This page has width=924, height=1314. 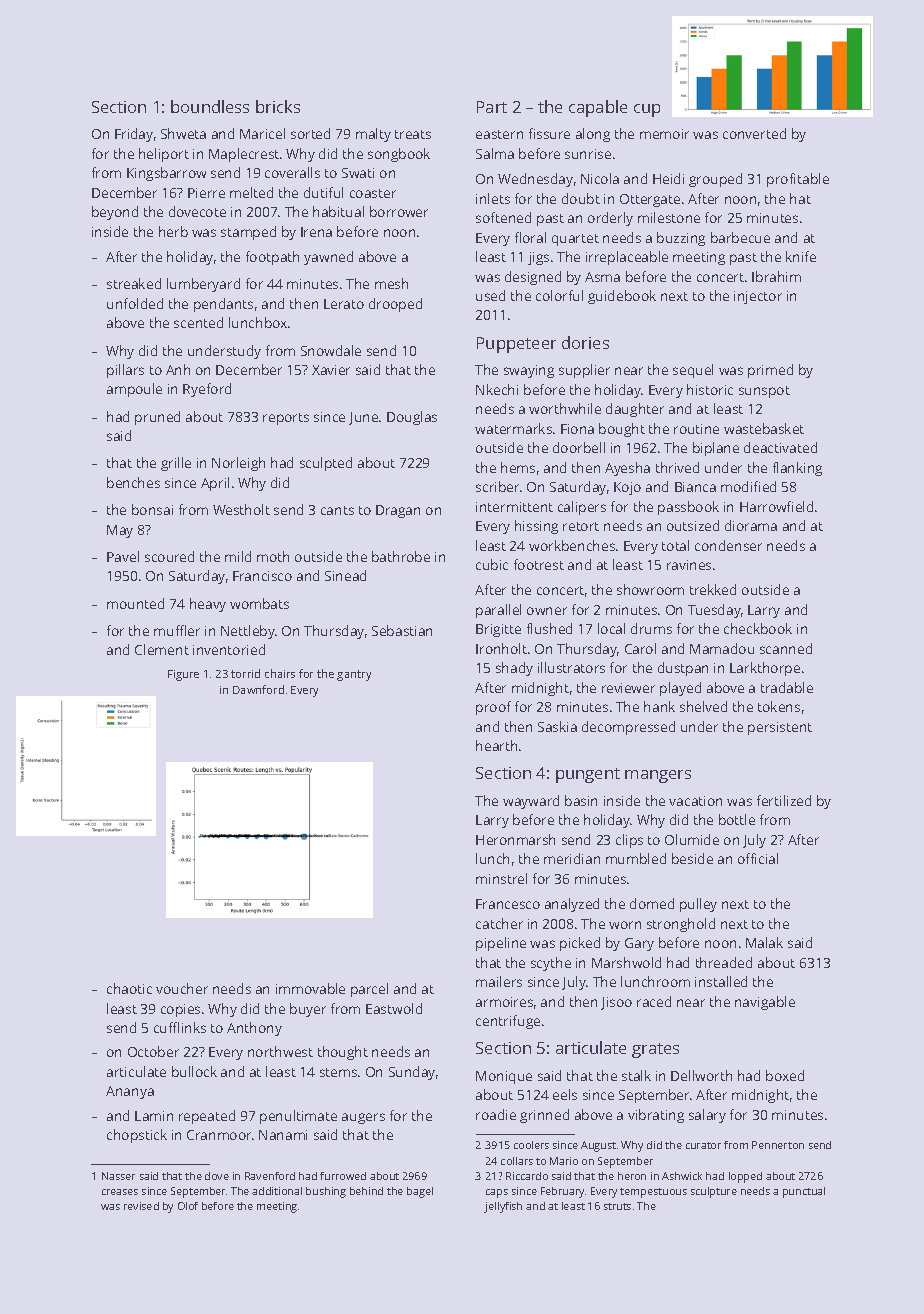 I want to click on worthwhile, so click(x=565, y=408).
